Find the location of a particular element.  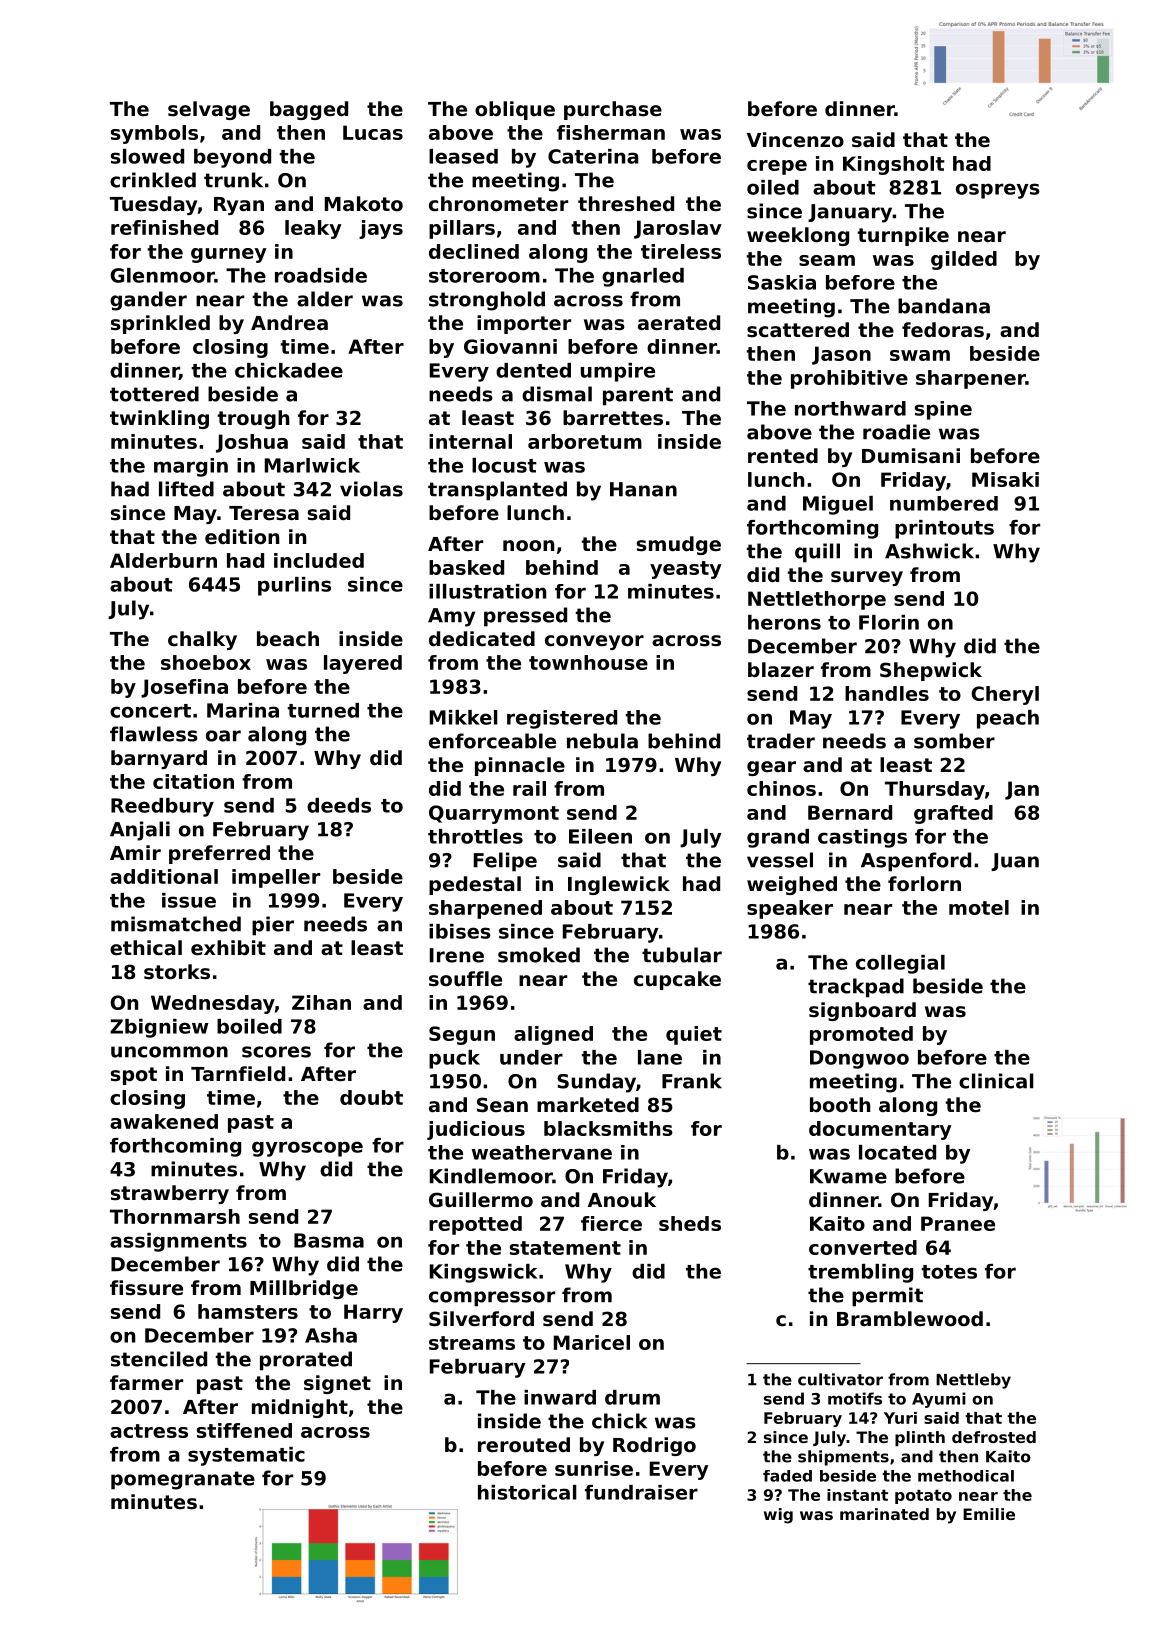

concert is located at coordinates (150, 711).
